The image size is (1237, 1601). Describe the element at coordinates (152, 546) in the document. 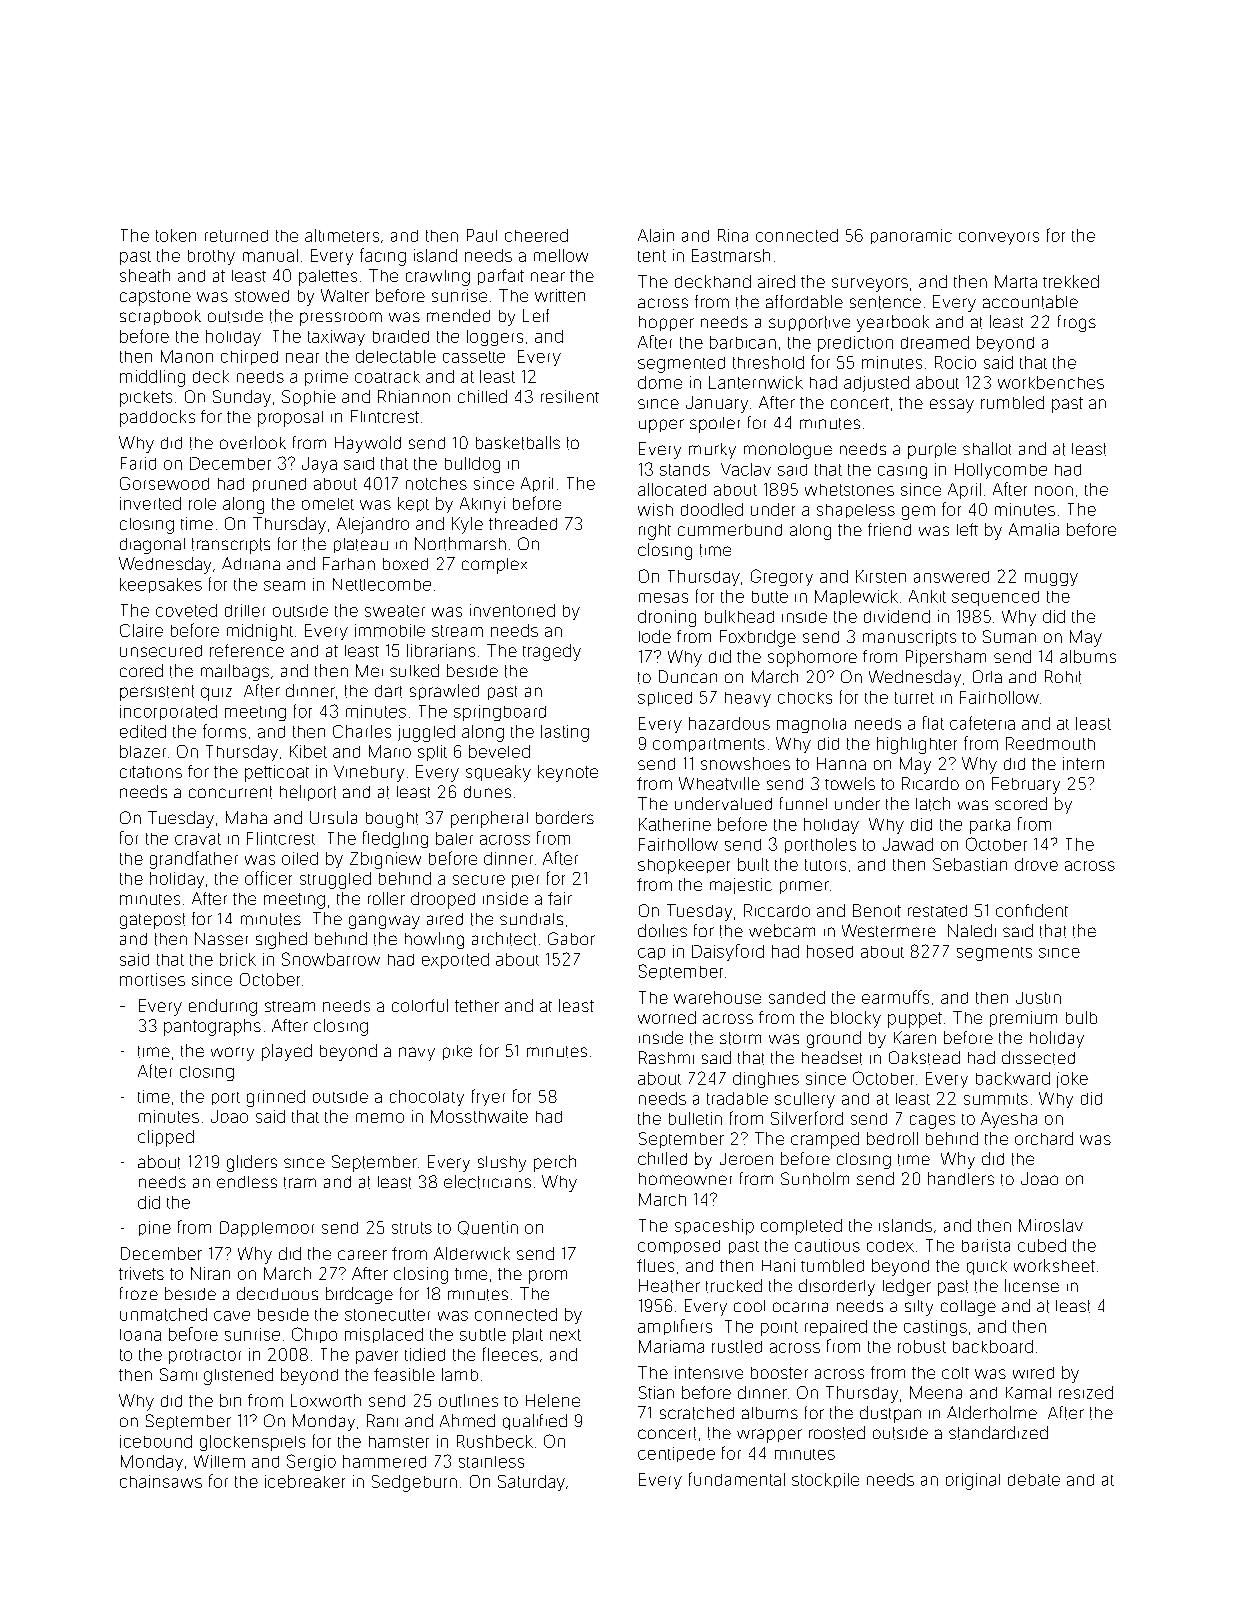

I see `diagonal` at that location.
